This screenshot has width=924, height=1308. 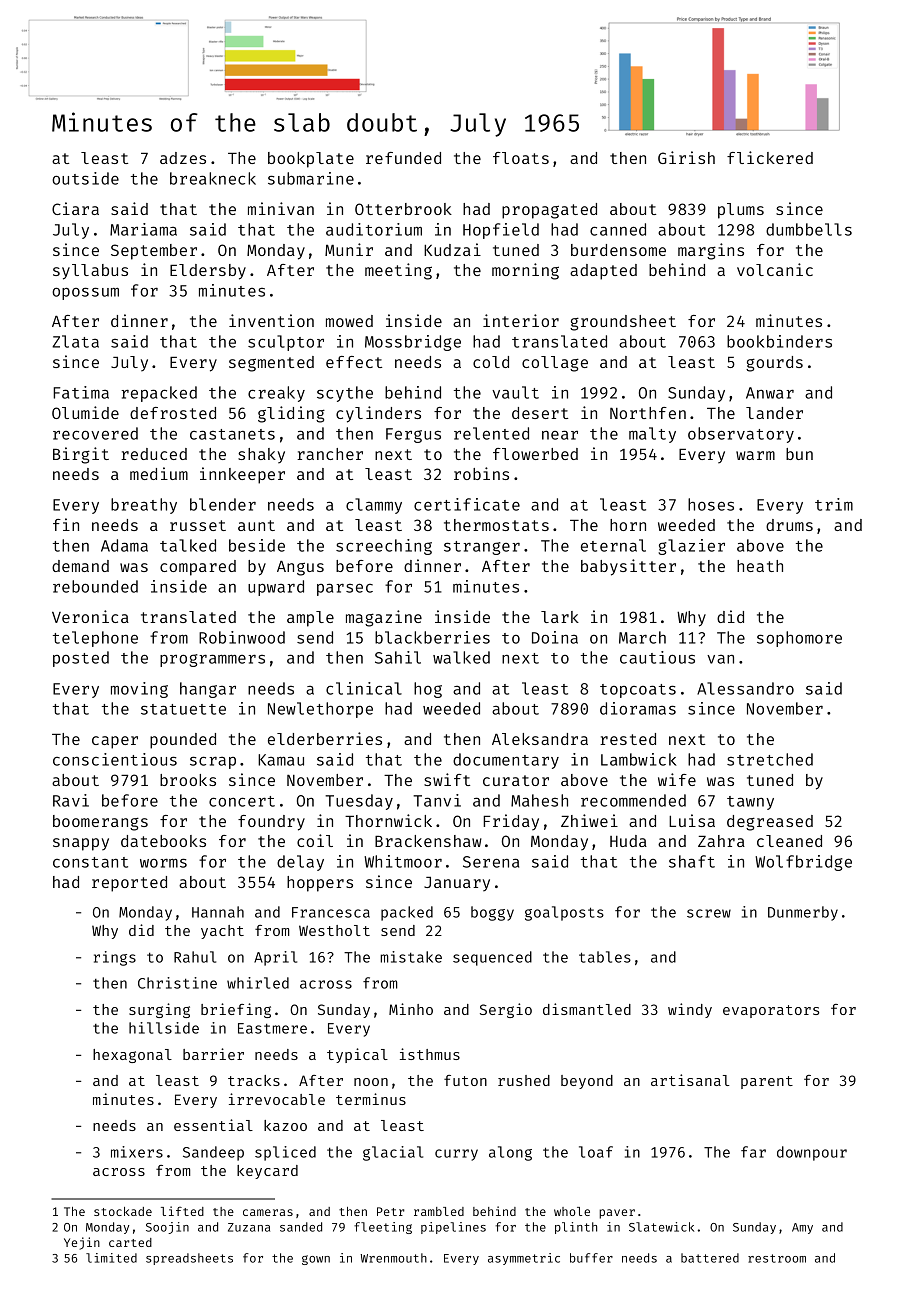 I want to click on clinical, so click(x=364, y=688).
